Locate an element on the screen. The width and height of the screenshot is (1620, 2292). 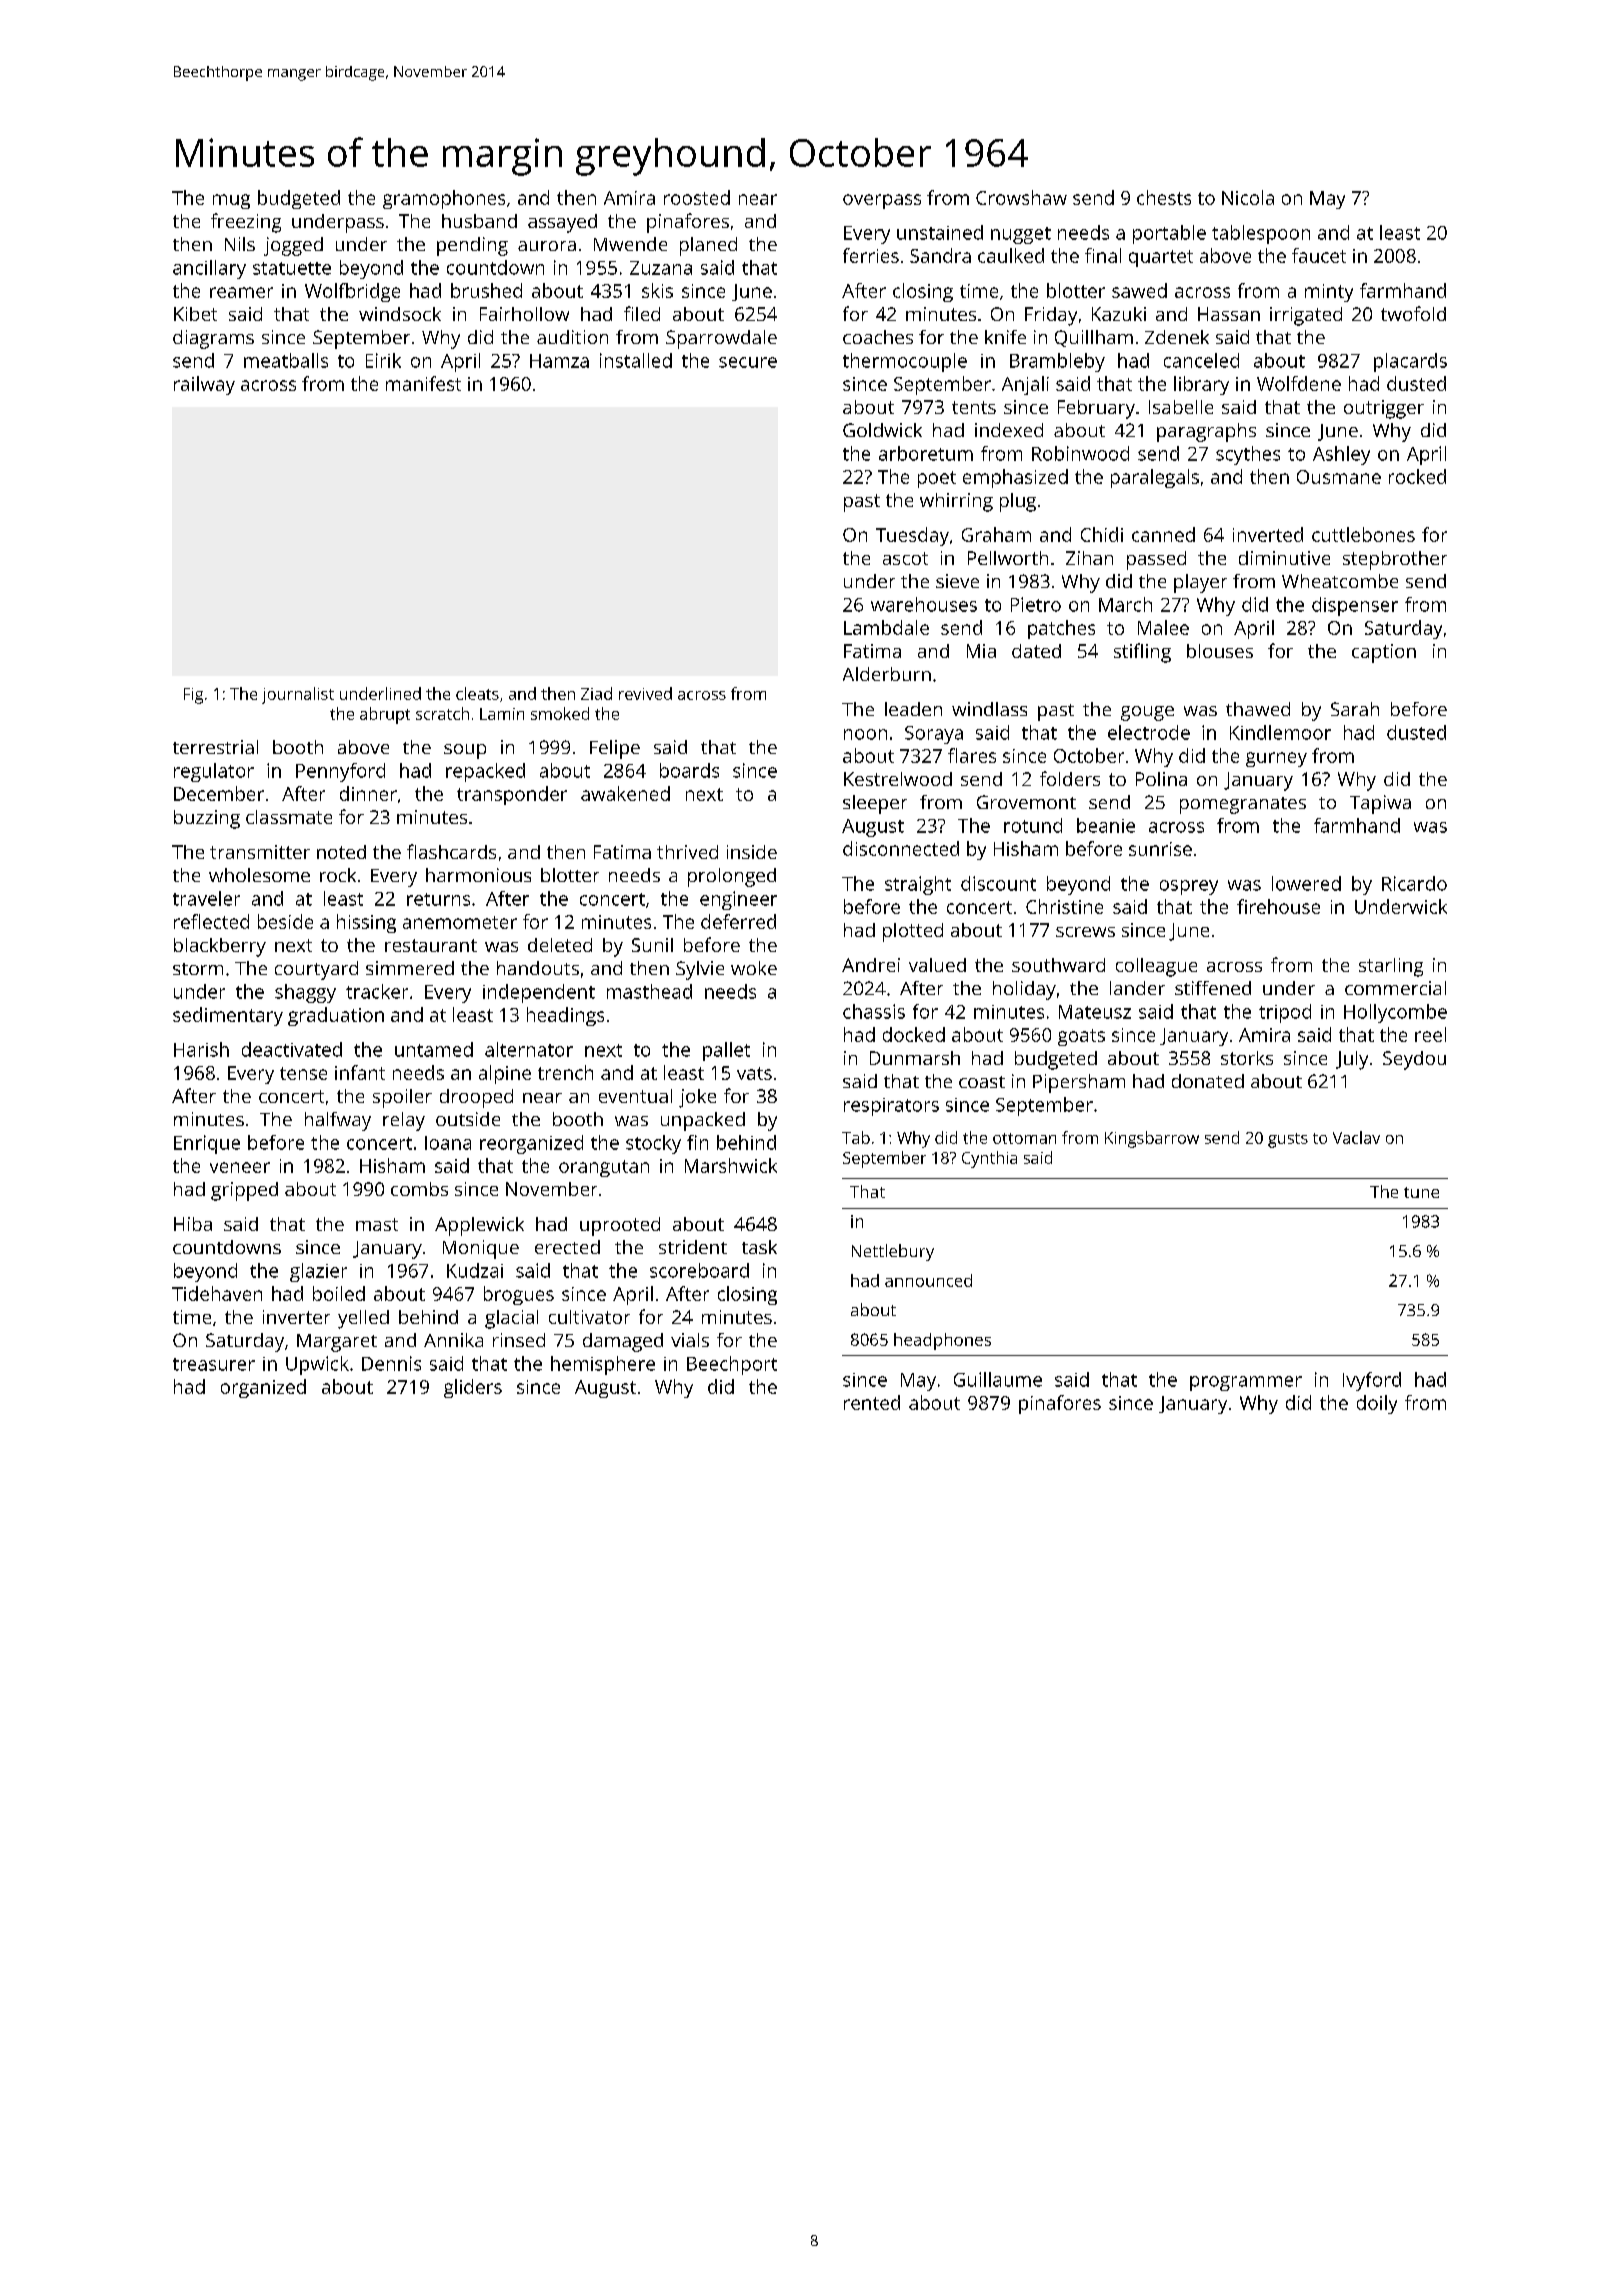
treasurer is located at coordinates (214, 1364).
